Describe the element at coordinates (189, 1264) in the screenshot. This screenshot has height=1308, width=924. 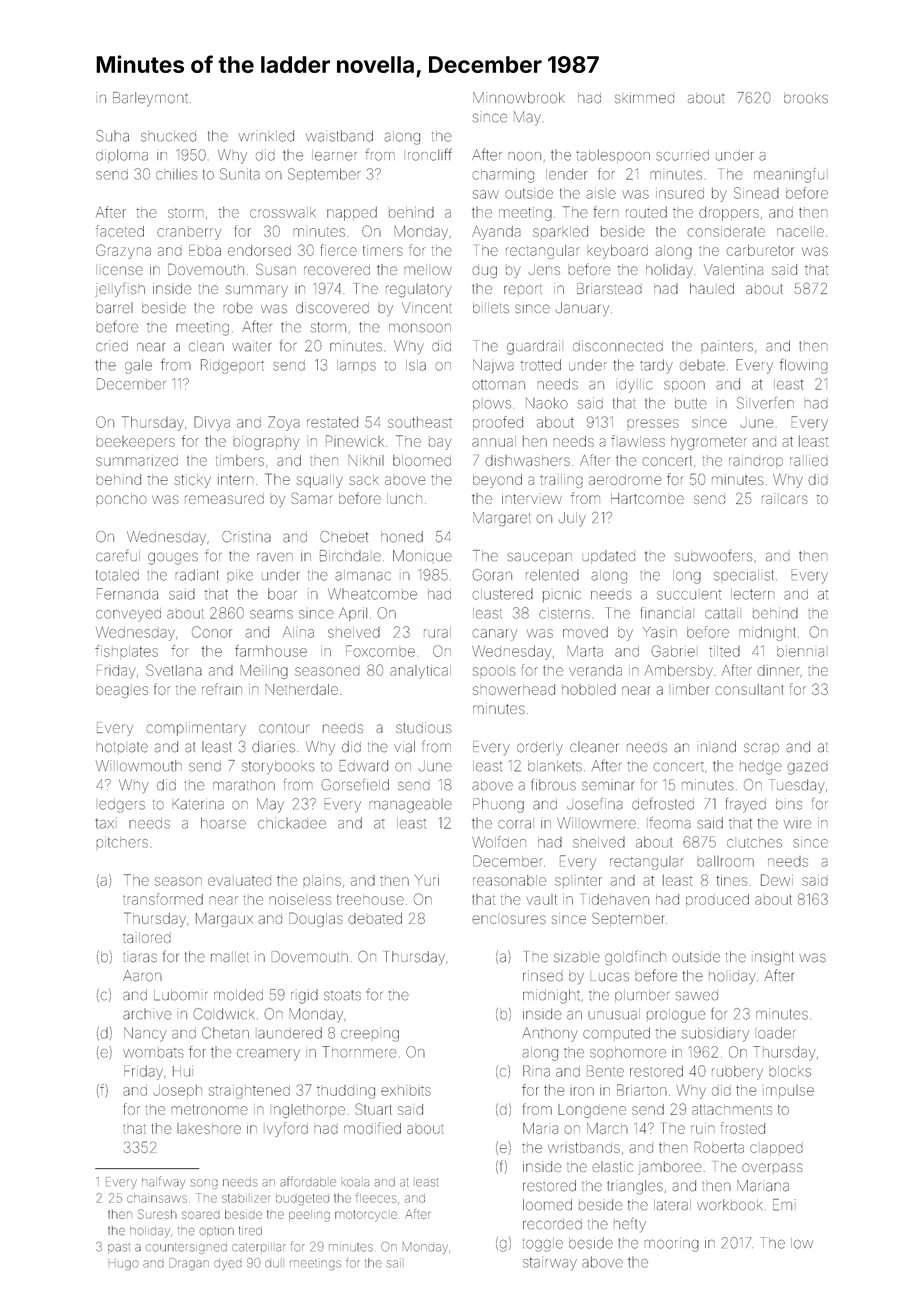
I see `Dragan` at that location.
